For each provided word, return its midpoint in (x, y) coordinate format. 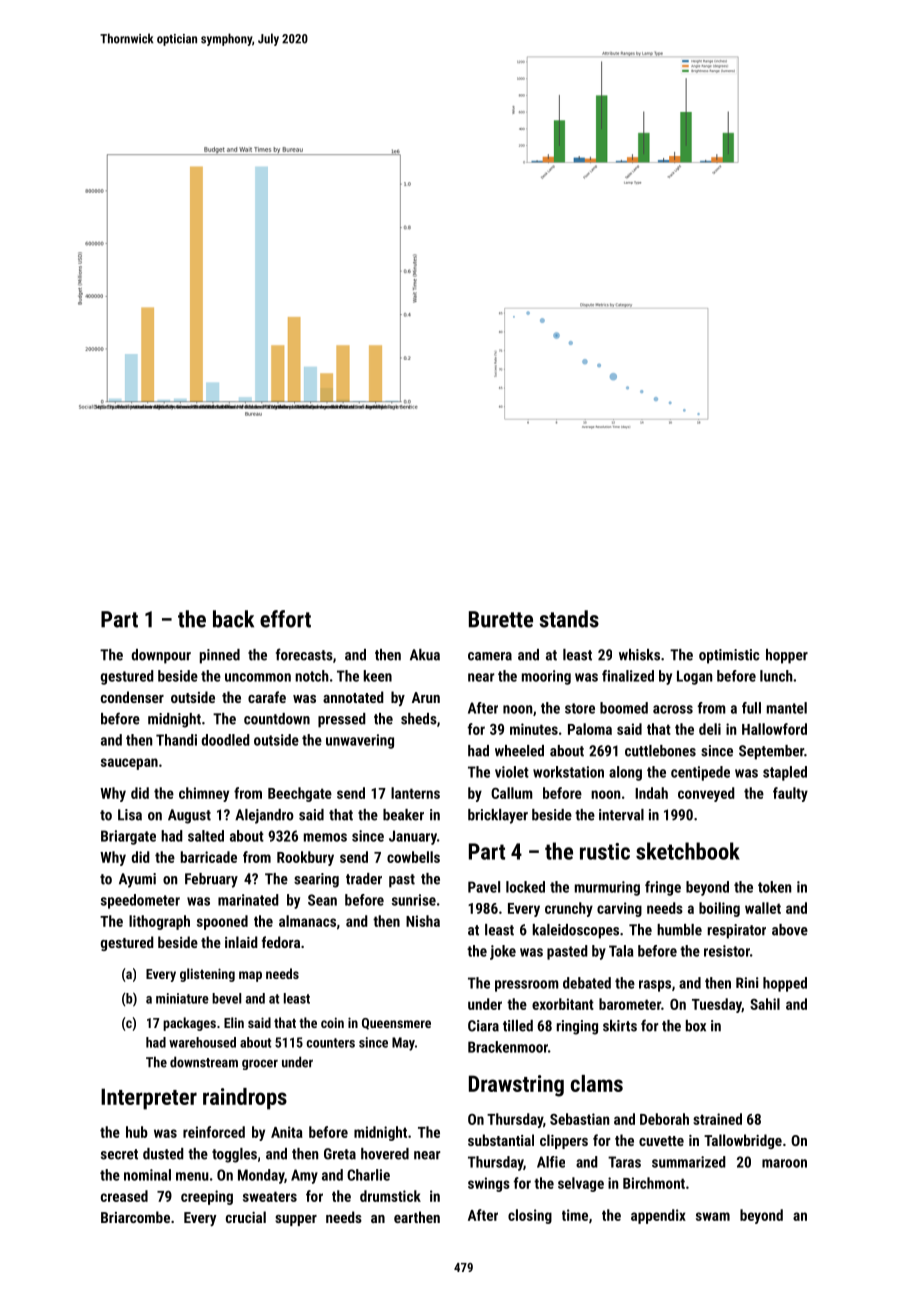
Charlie (368, 1175)
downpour (161, 656)
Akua (425, 655)
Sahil (765, 1004)
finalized (628, 676)
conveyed (706, 794)
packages (189, 1024)
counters (330, 1043)
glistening (207, 975)
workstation (568, 772)
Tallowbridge (743, 1141)
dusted (163, 1154)
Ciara (483, 1026)
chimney (204, 794)
